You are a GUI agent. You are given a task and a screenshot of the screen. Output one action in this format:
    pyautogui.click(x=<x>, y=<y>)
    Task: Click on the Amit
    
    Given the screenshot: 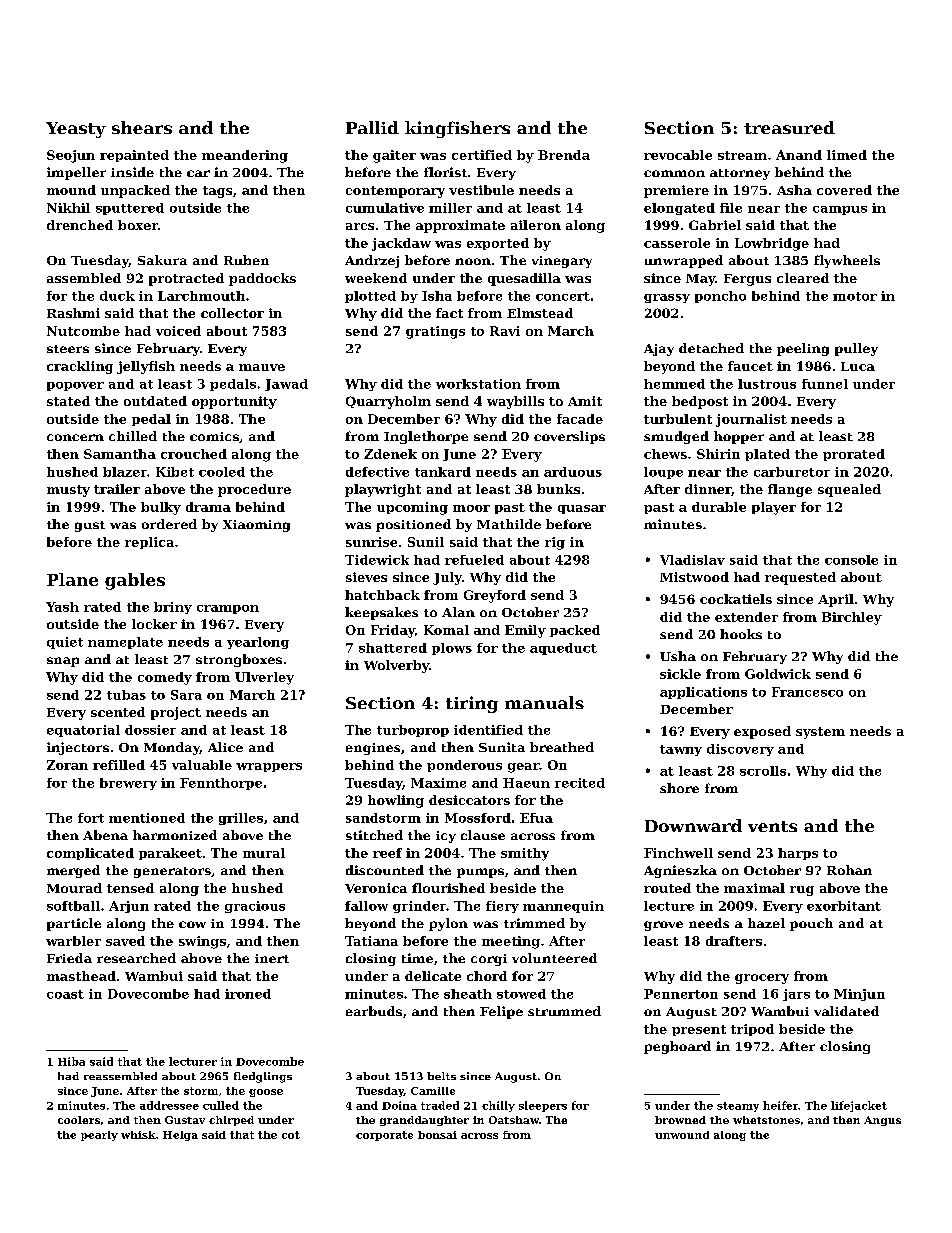 What is the action you would take?
    pyautogui.click(x=585, y=401)
